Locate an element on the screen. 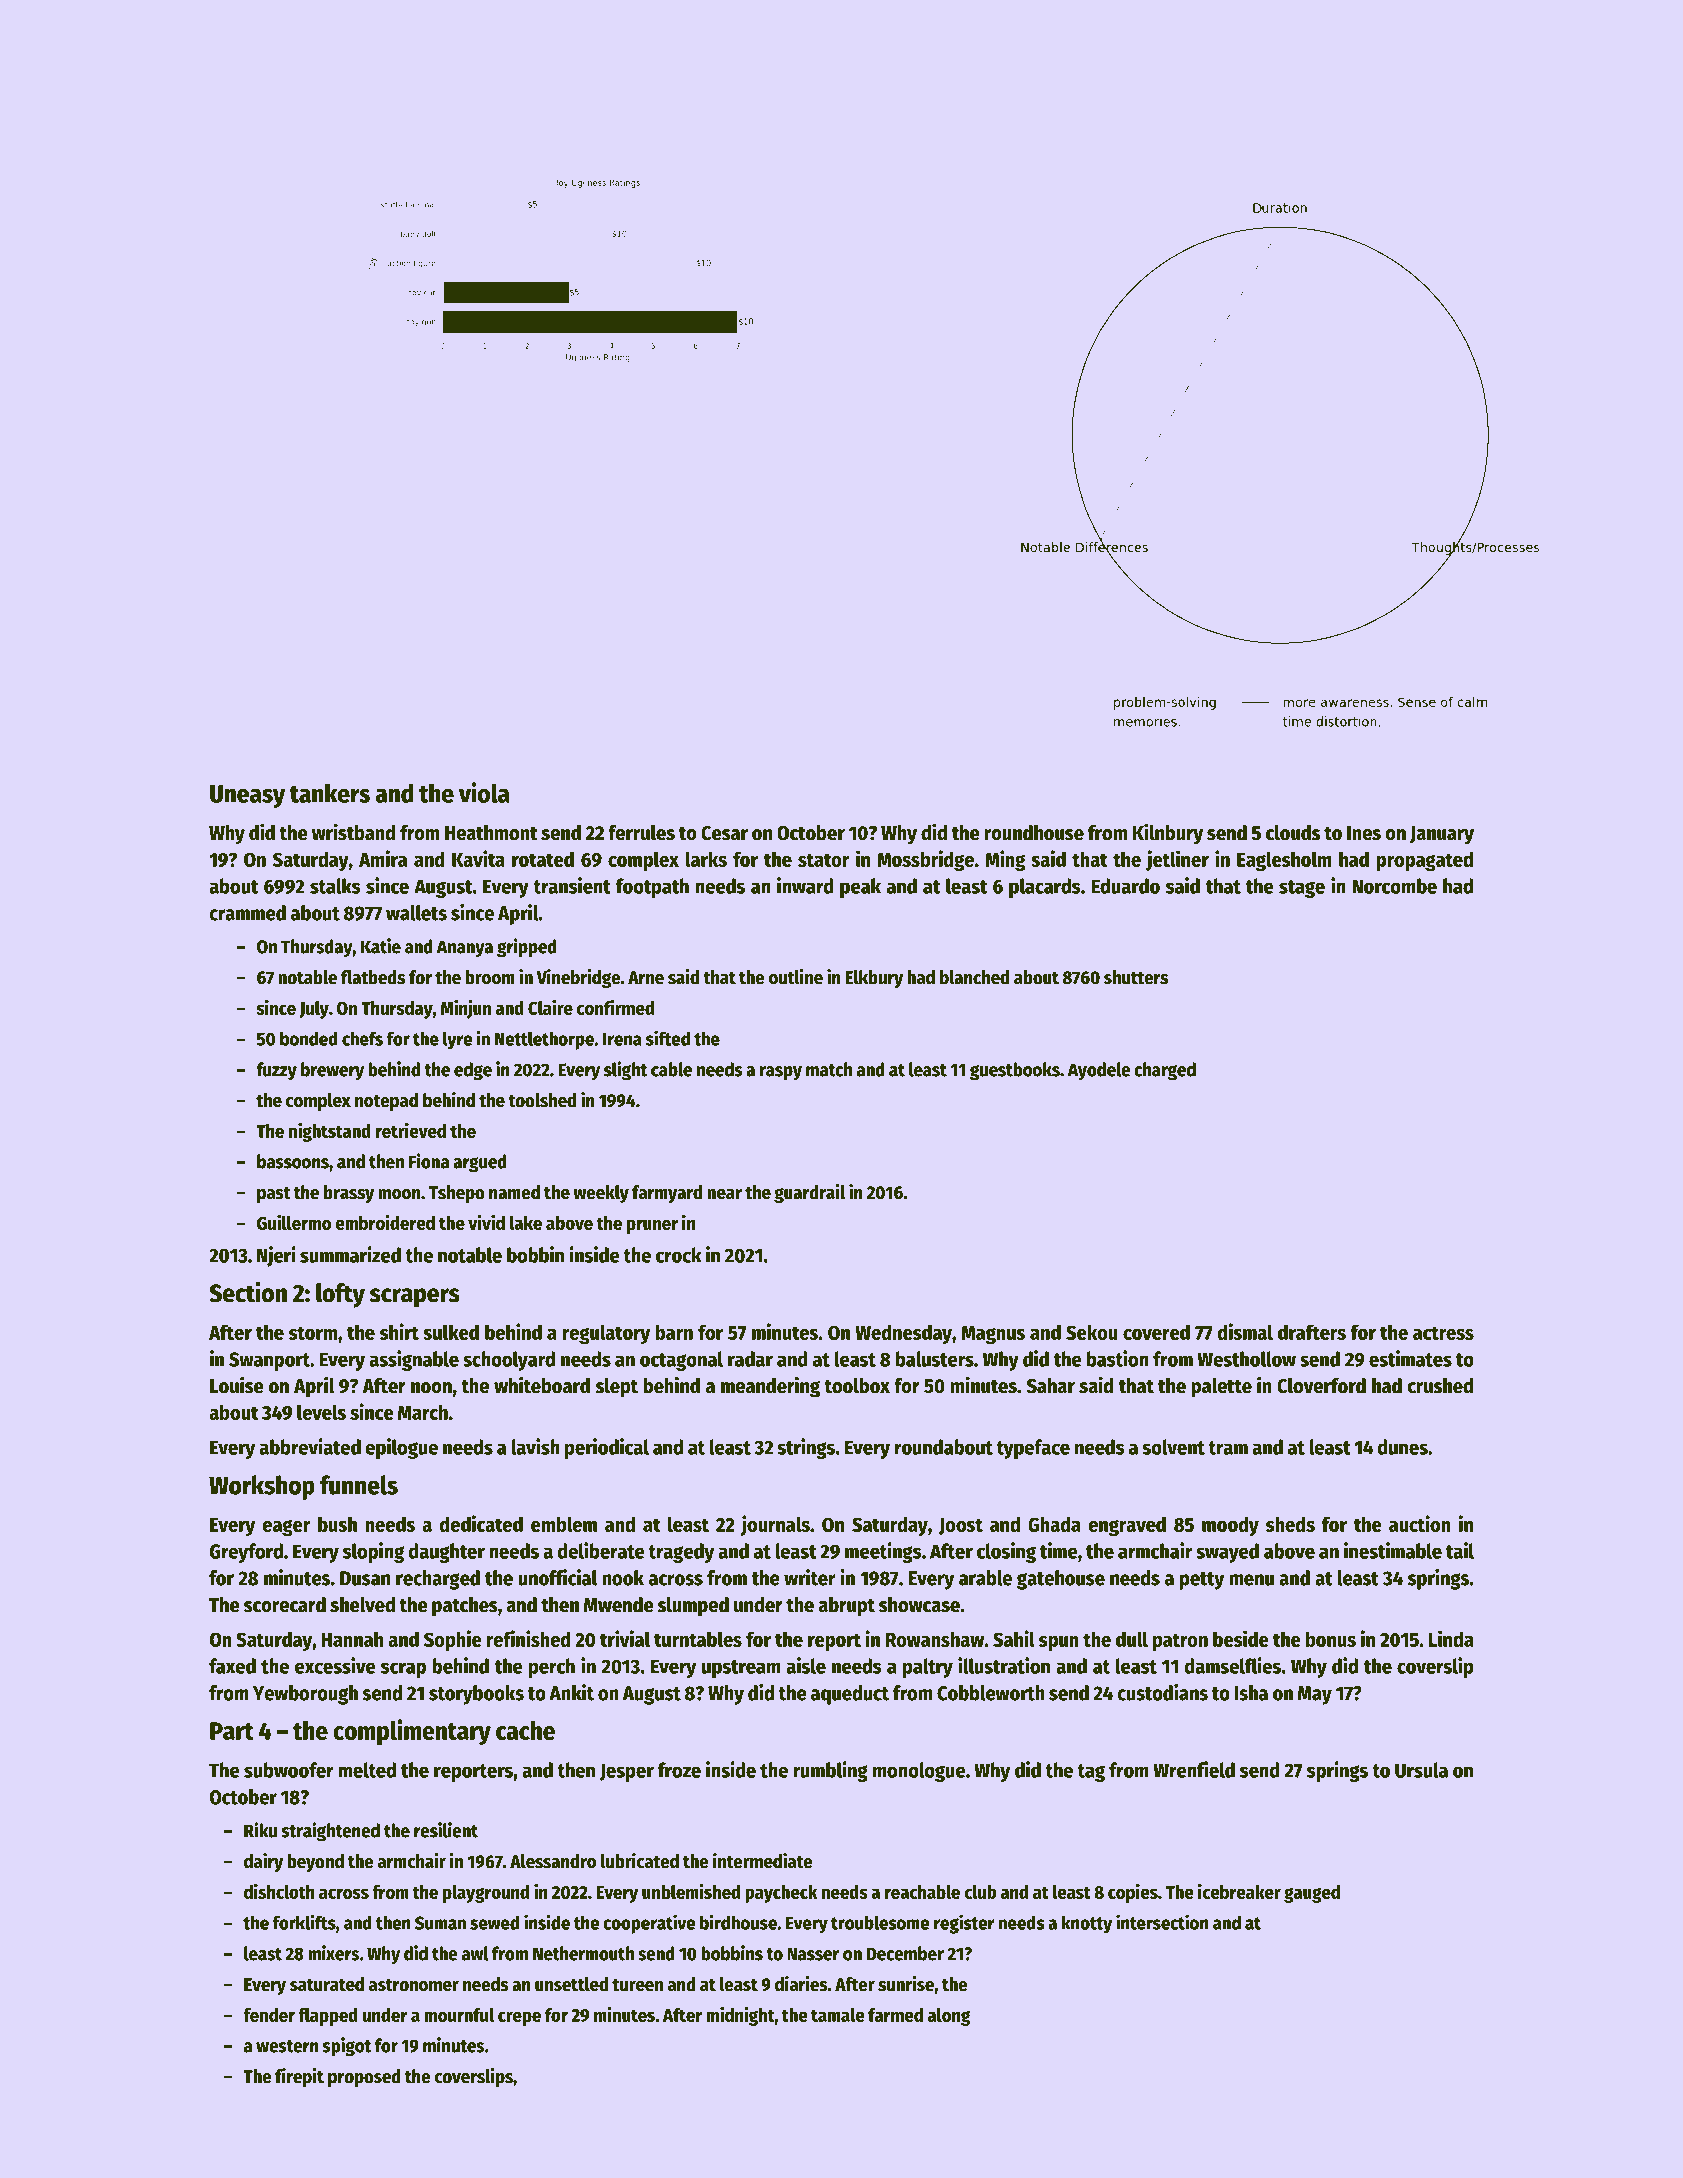 The width and height of the screenshot is (1683, 2178). summarized is located at coordinates (350, 1254).
